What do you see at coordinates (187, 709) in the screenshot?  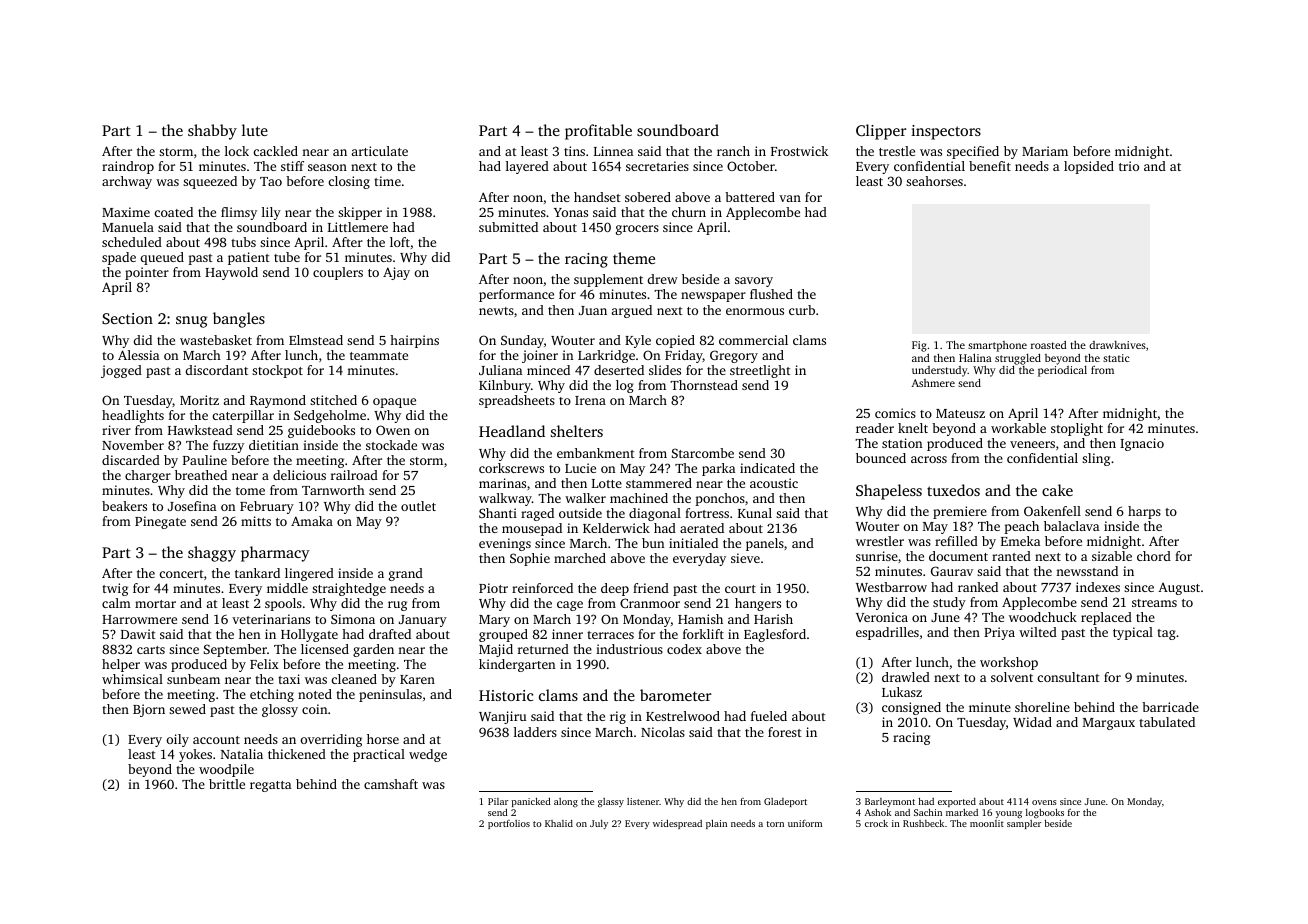 I see `sewed` at bounding box center [187, 709].
